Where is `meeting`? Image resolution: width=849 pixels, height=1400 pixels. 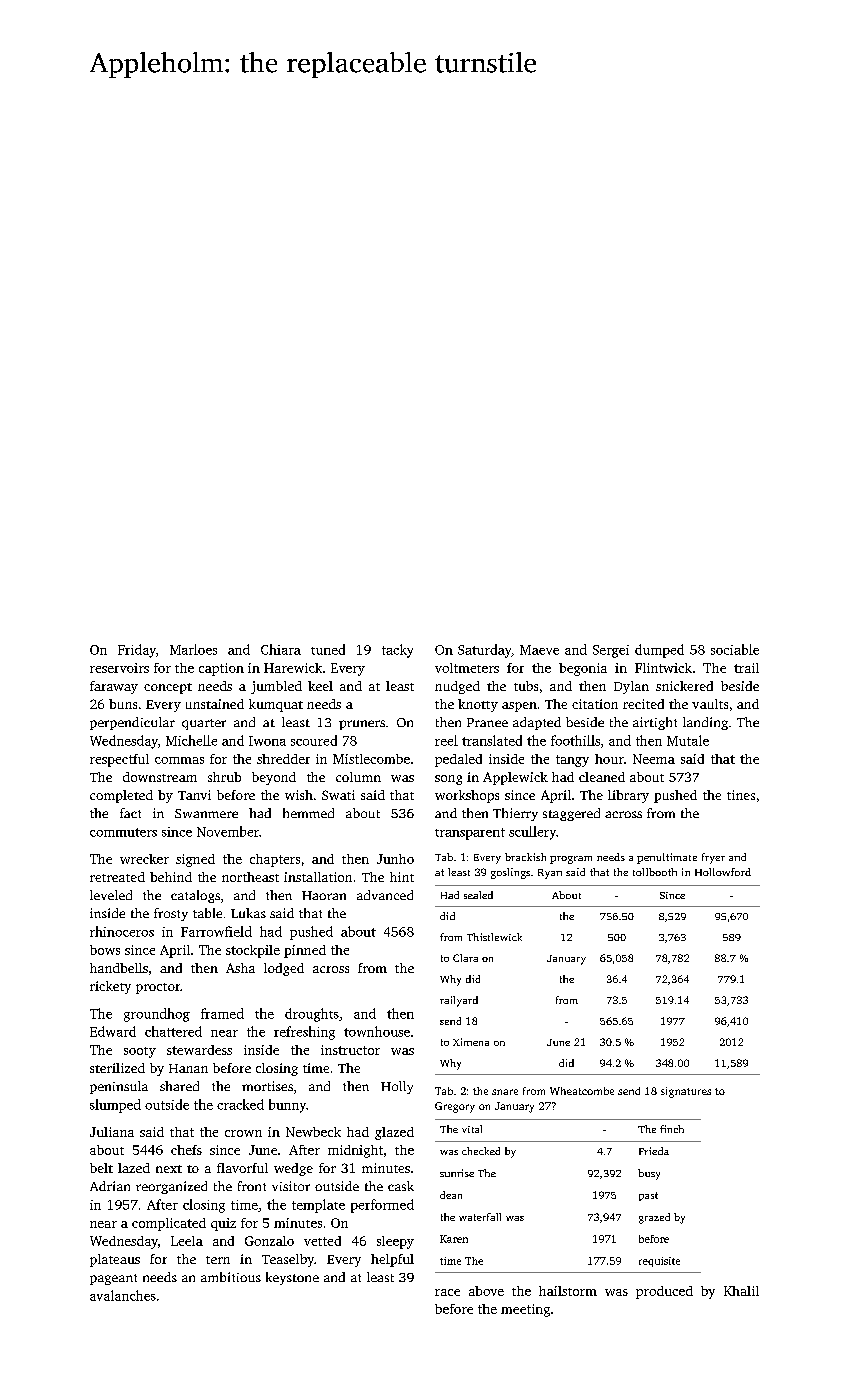
meeting is located at coordinates (525, 1310).
